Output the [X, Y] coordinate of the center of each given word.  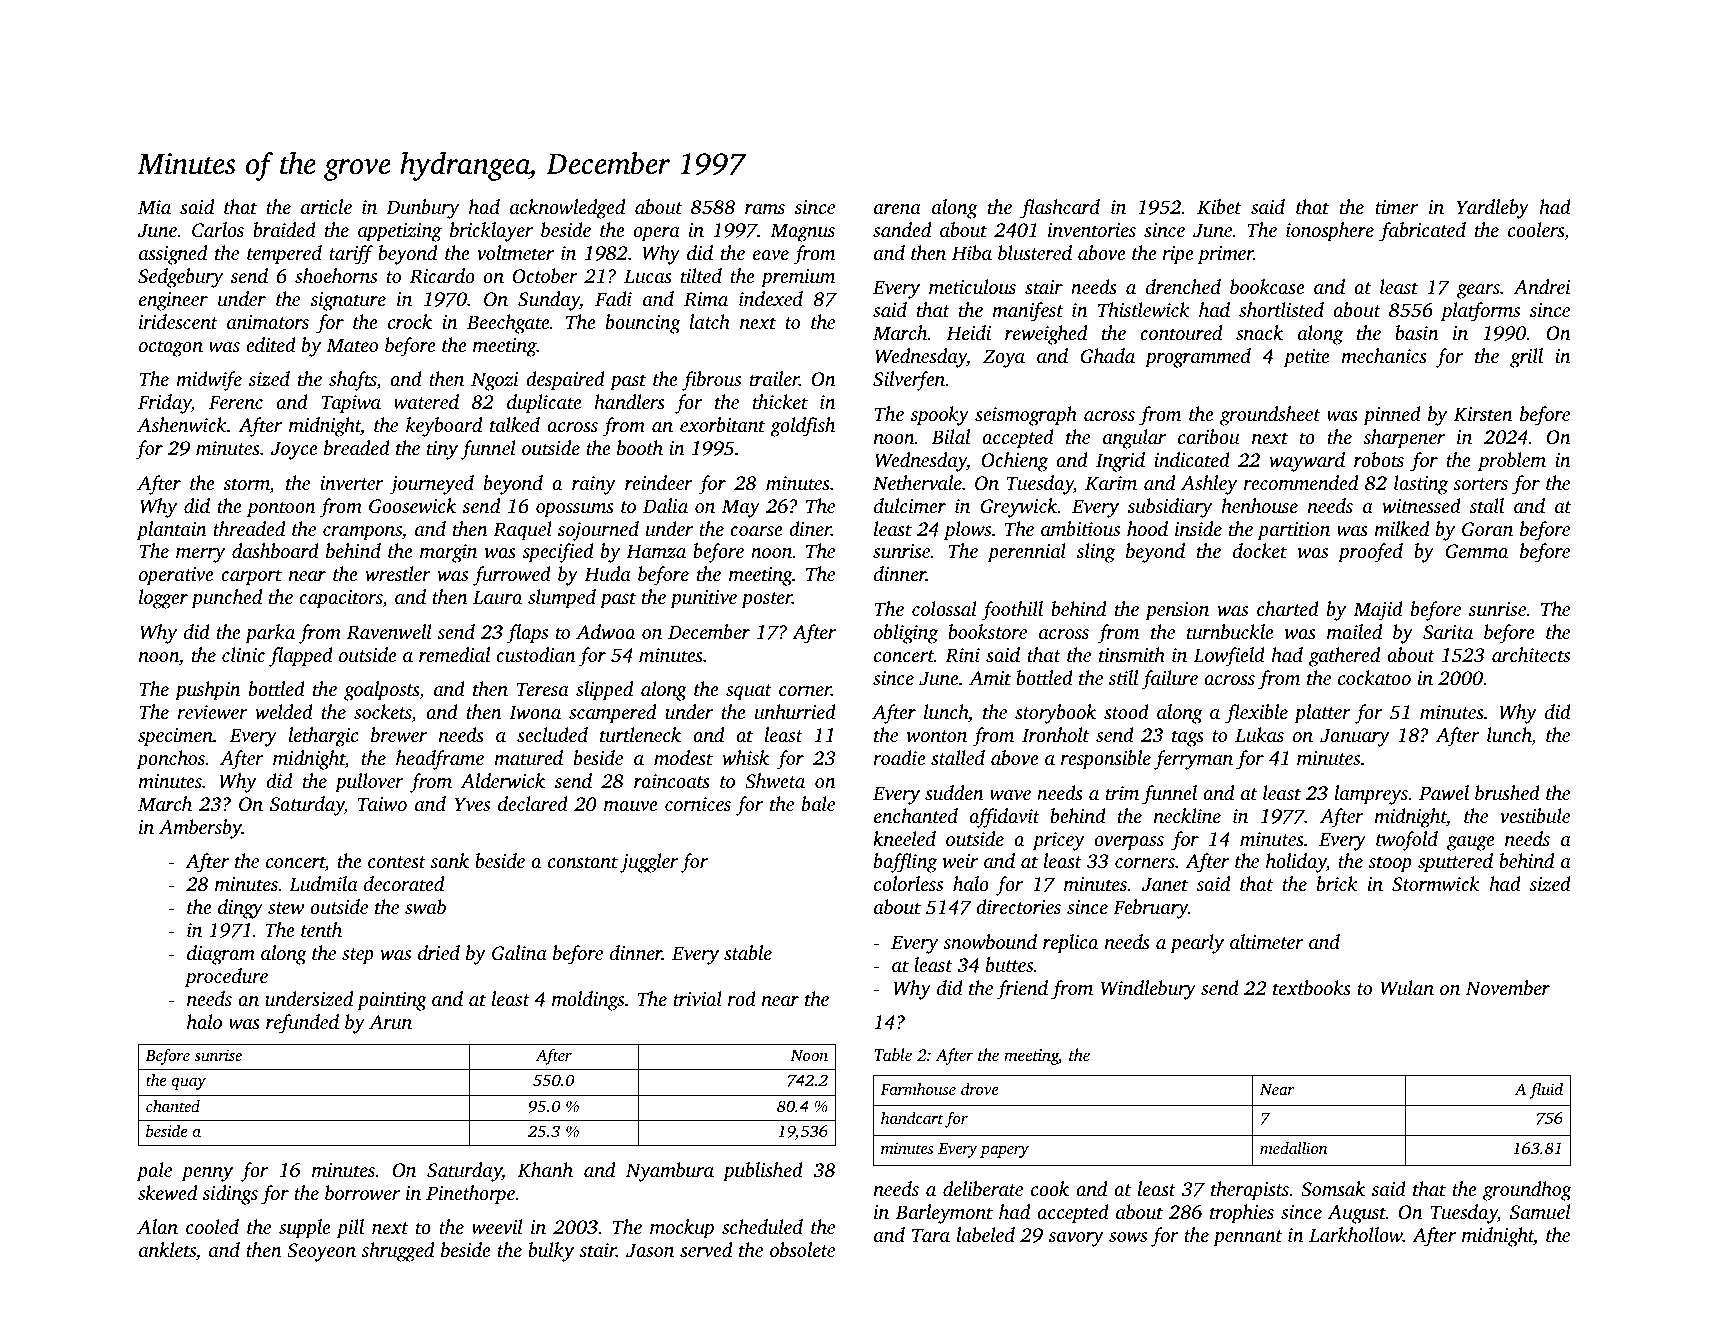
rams [765, 209]
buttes [1009, 964]
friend [1022, 990]
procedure [226, 978]
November [1508, 987]
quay [189, 1084]
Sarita [1448, 632]
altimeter [1267, 941]
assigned [173, 255]
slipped [604, 691]
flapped [301, 657]
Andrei [1542, 286]
